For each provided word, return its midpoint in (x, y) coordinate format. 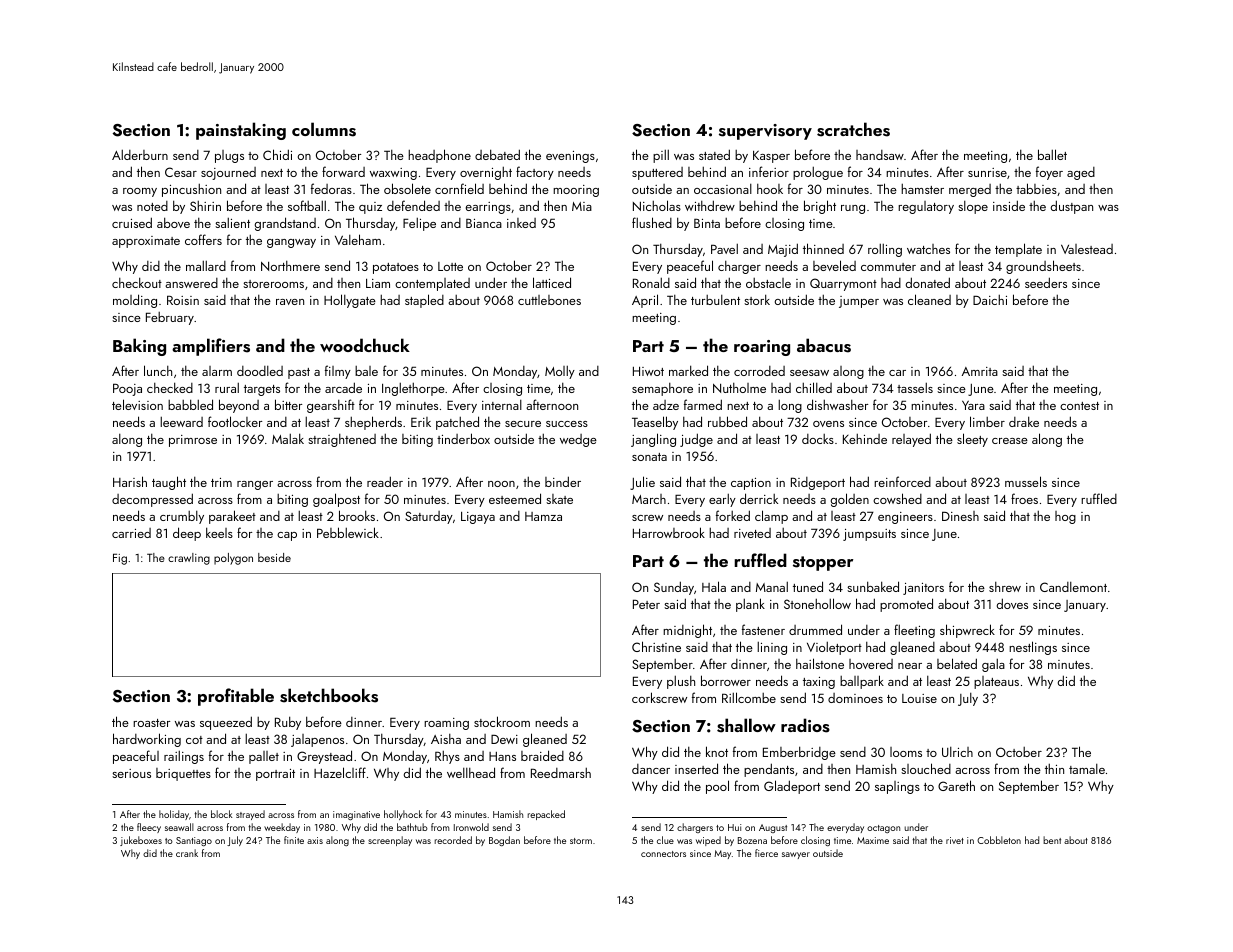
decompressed (152, 500)
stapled (424, 301)
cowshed (897, 498)
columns (324, 129)
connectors (663, 854)
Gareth (956, 785)
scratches (853, 129)
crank (187, 853)
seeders (1046, 282)
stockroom (502, 721)
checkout (137, 282)
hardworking (147, 740)
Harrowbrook (669, 532)
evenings (570, 157)
